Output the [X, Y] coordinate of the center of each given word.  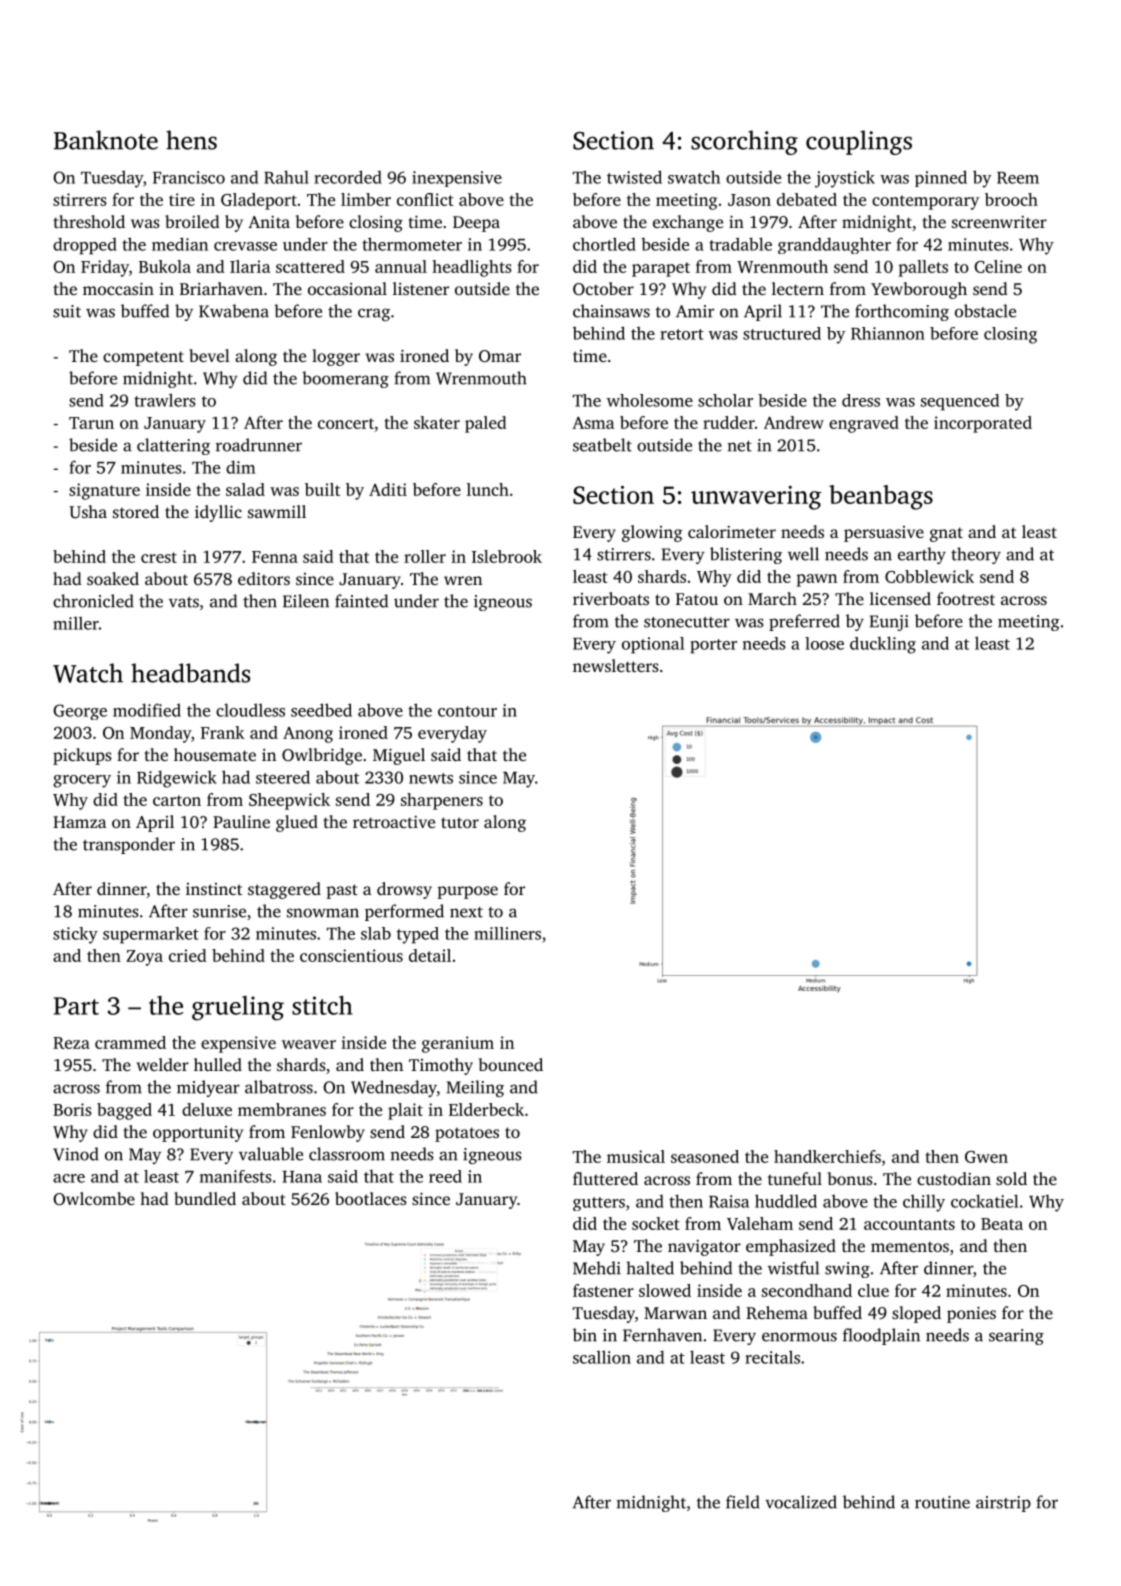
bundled [205, 1198]
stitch [322, 1005]
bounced [511, 1064]
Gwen [986, 1157]
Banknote [106, 140]
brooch [1011, 199]
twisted [634, 177]
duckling [883, 645]
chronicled [93, 601]
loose [824, 643]
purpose [467, 892]
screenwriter [999, 222]
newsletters [616, 665]
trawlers [164, 400]
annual [401, 266]
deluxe [207, 1109]
